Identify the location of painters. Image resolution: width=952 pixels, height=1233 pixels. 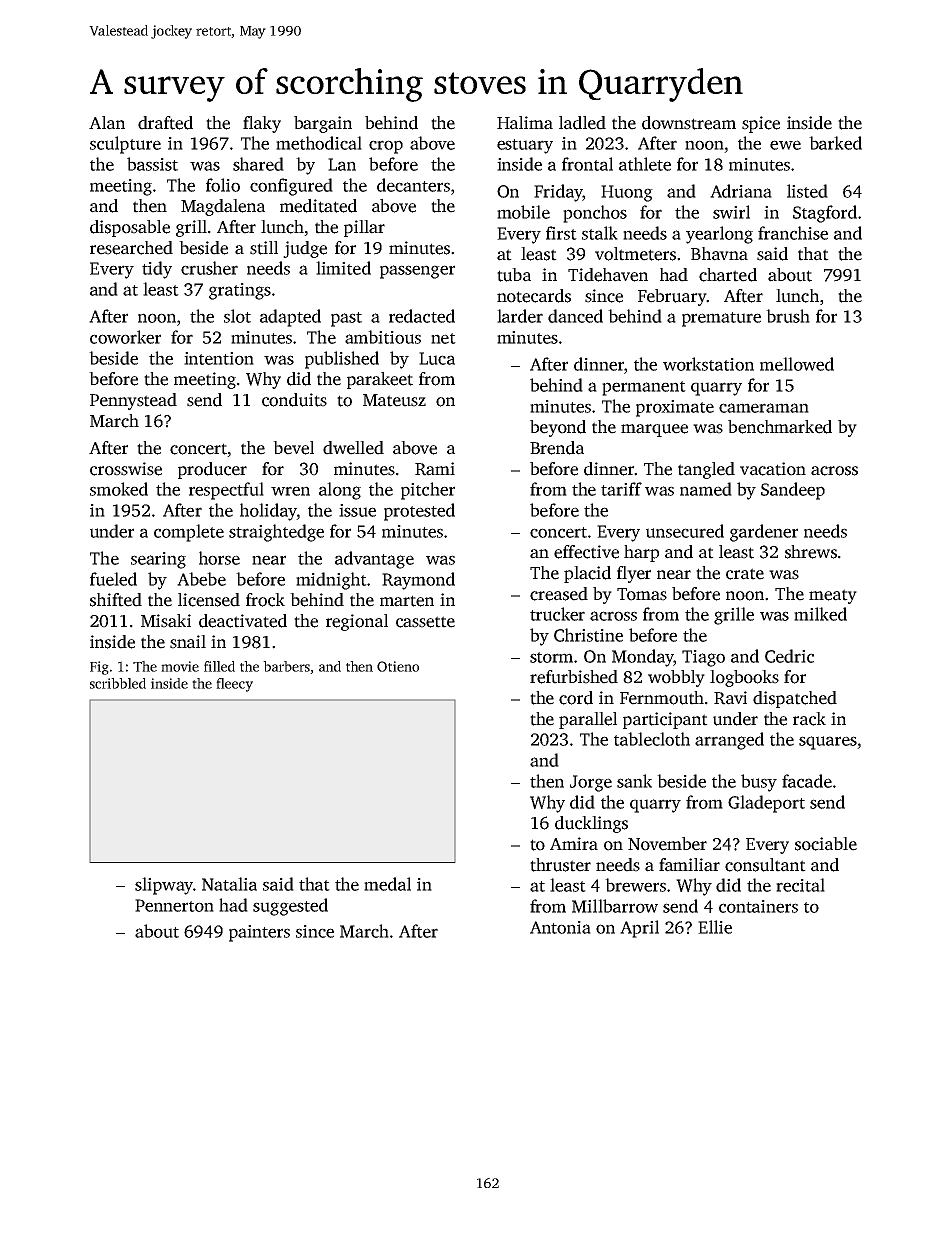
(259, 933).
